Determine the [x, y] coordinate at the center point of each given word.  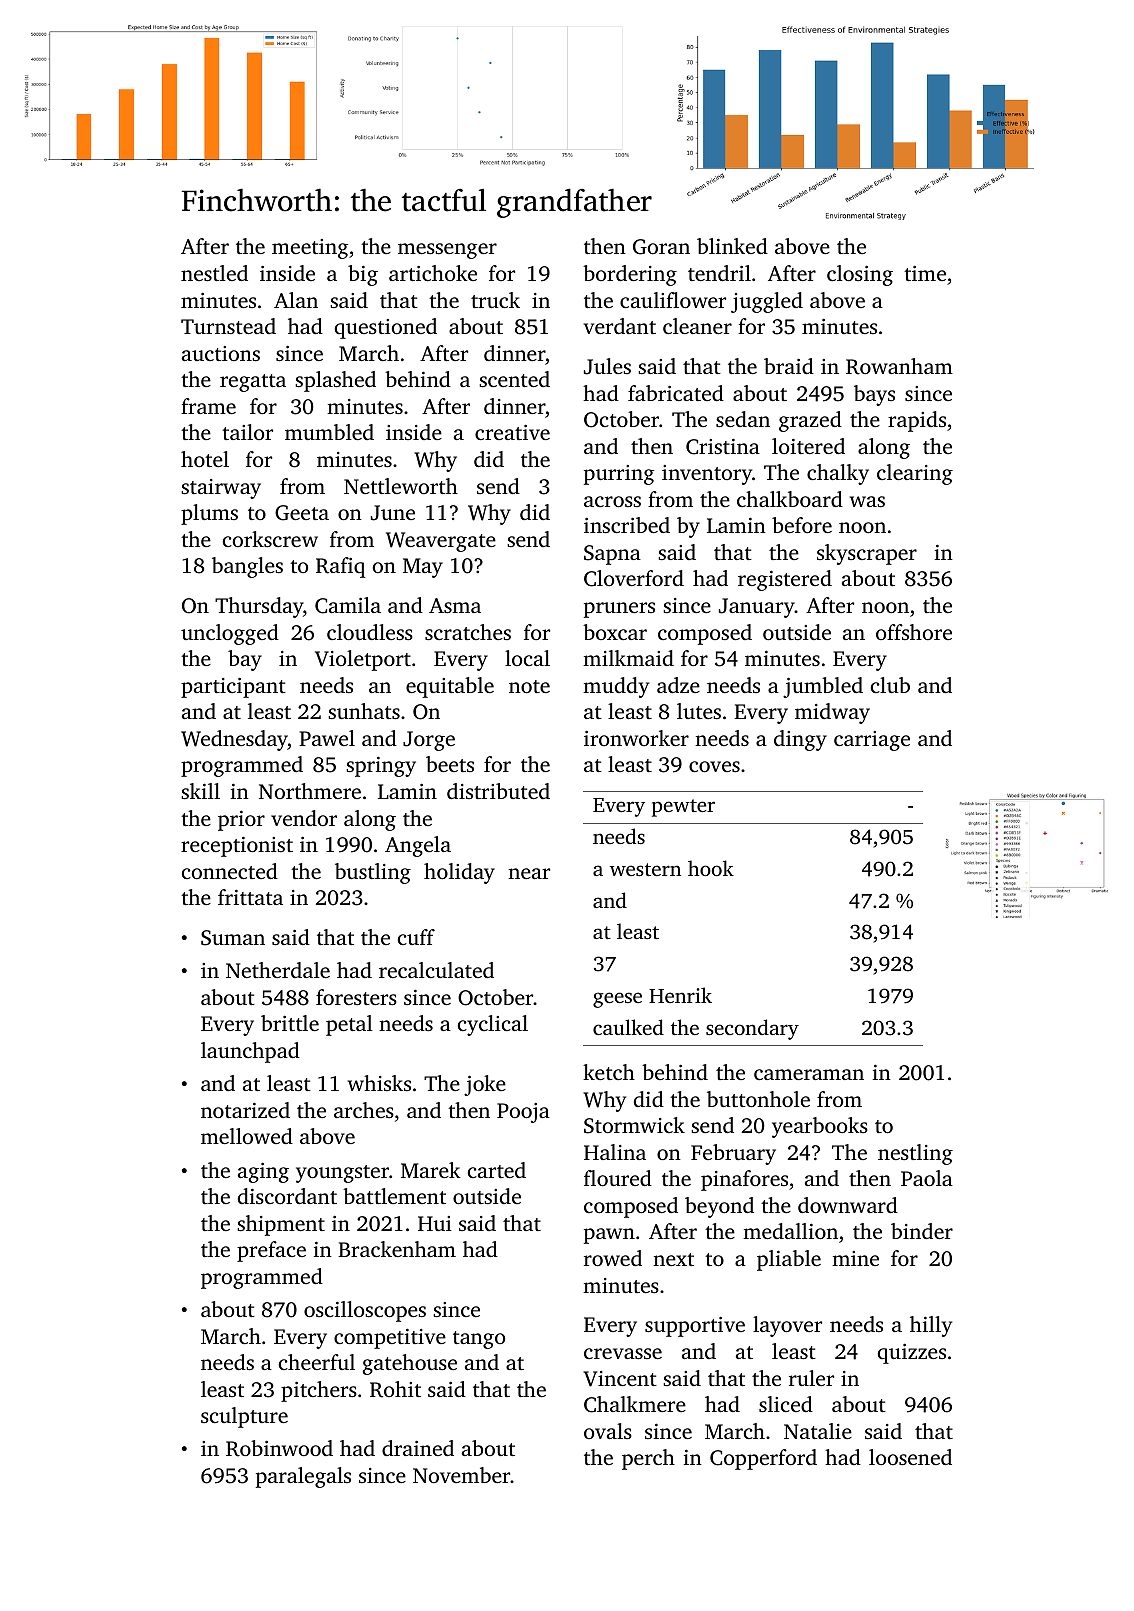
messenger [447, 251]
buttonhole [758, 1099]
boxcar [615, 632]
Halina [615, 1152]
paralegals [303, 1477]
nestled [214, 273]
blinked [732, 246]
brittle [290, 1023]
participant [233, 688]
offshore [914, 632]
